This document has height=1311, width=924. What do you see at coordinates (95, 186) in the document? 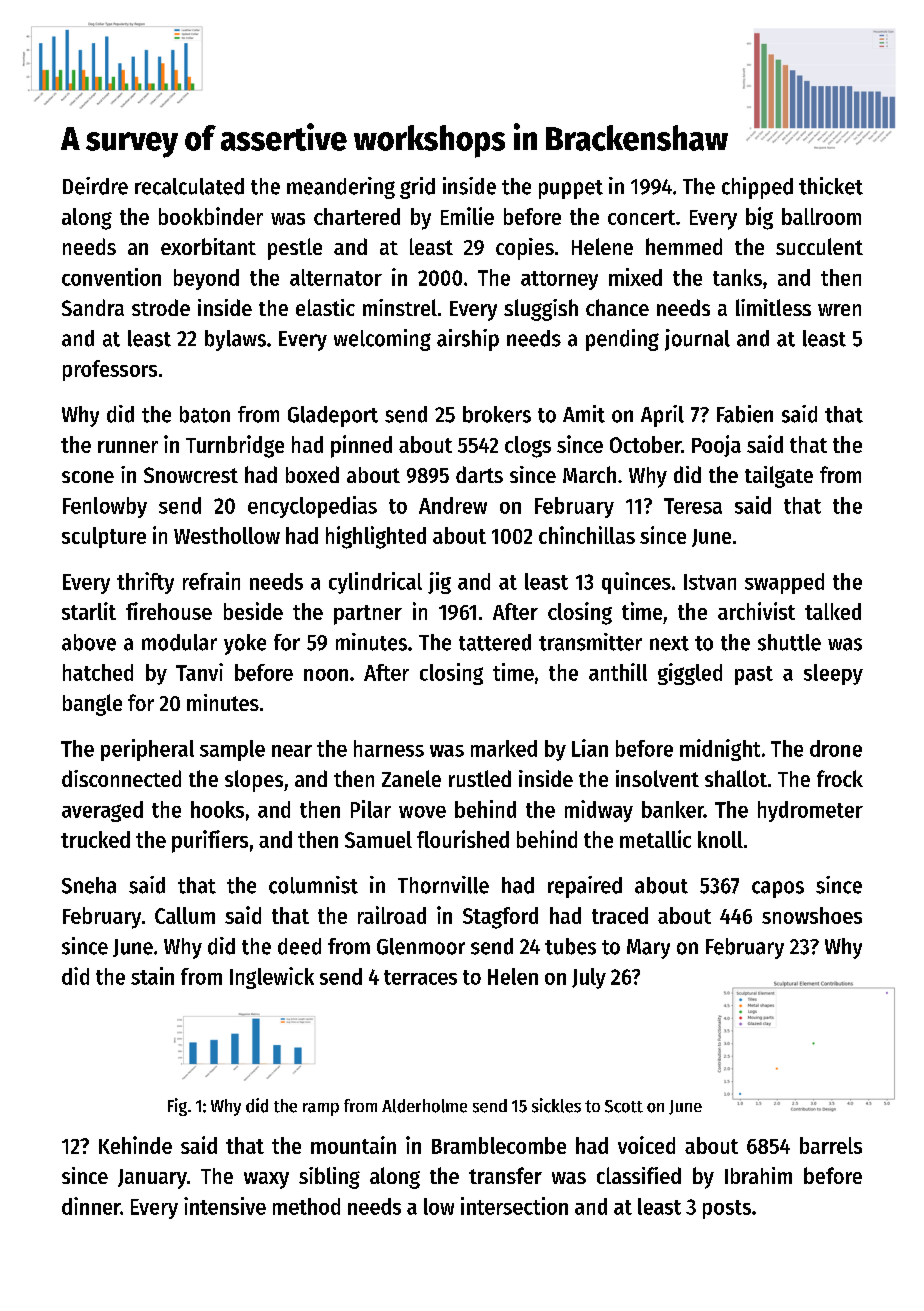
I see `Deirdre` at bounding box center [95, 186].
